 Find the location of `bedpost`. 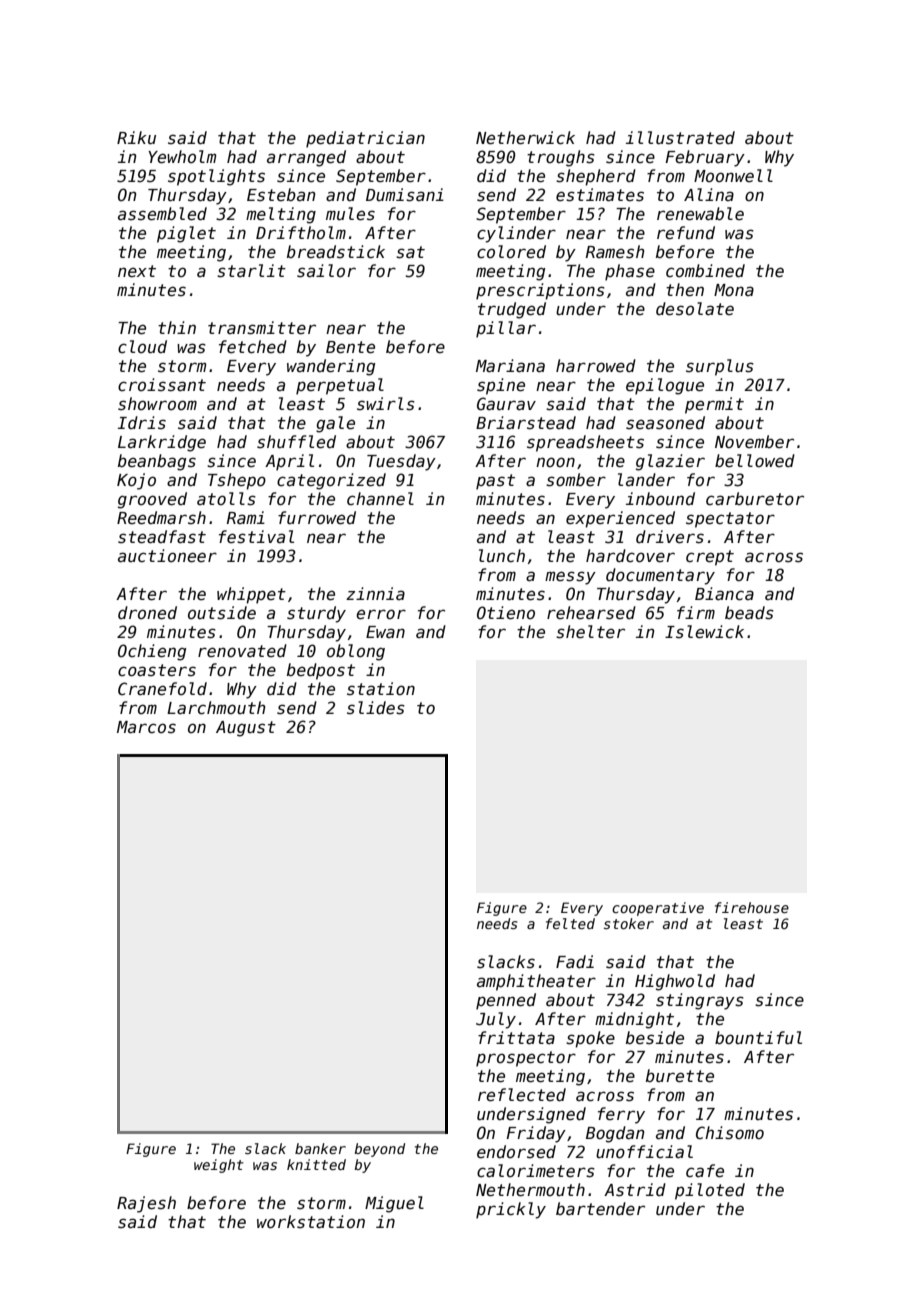

bedpost is located at coordinates (321, 671).
